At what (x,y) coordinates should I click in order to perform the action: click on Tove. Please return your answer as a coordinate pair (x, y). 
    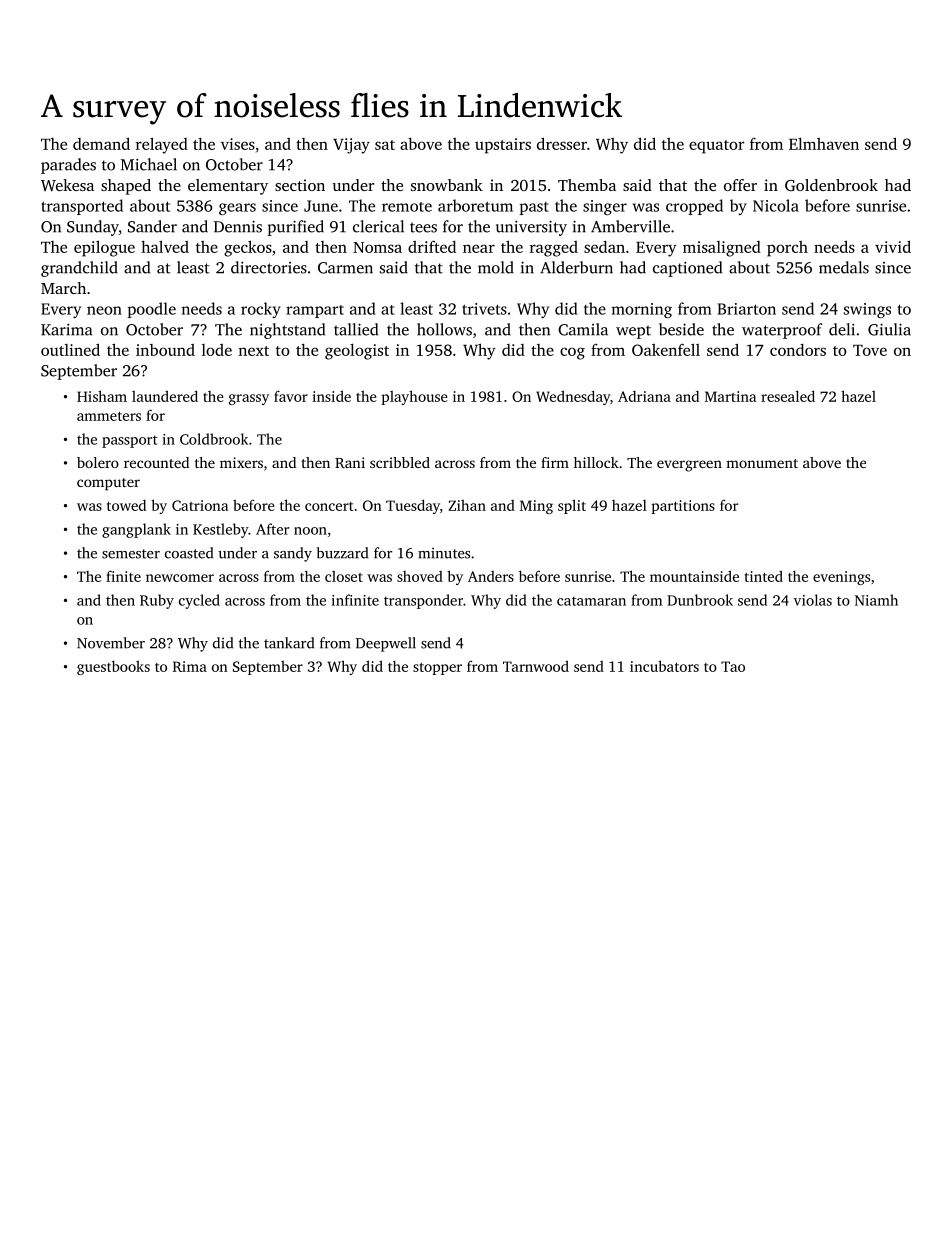
    Looking at the image, I should click on (870, 350).
